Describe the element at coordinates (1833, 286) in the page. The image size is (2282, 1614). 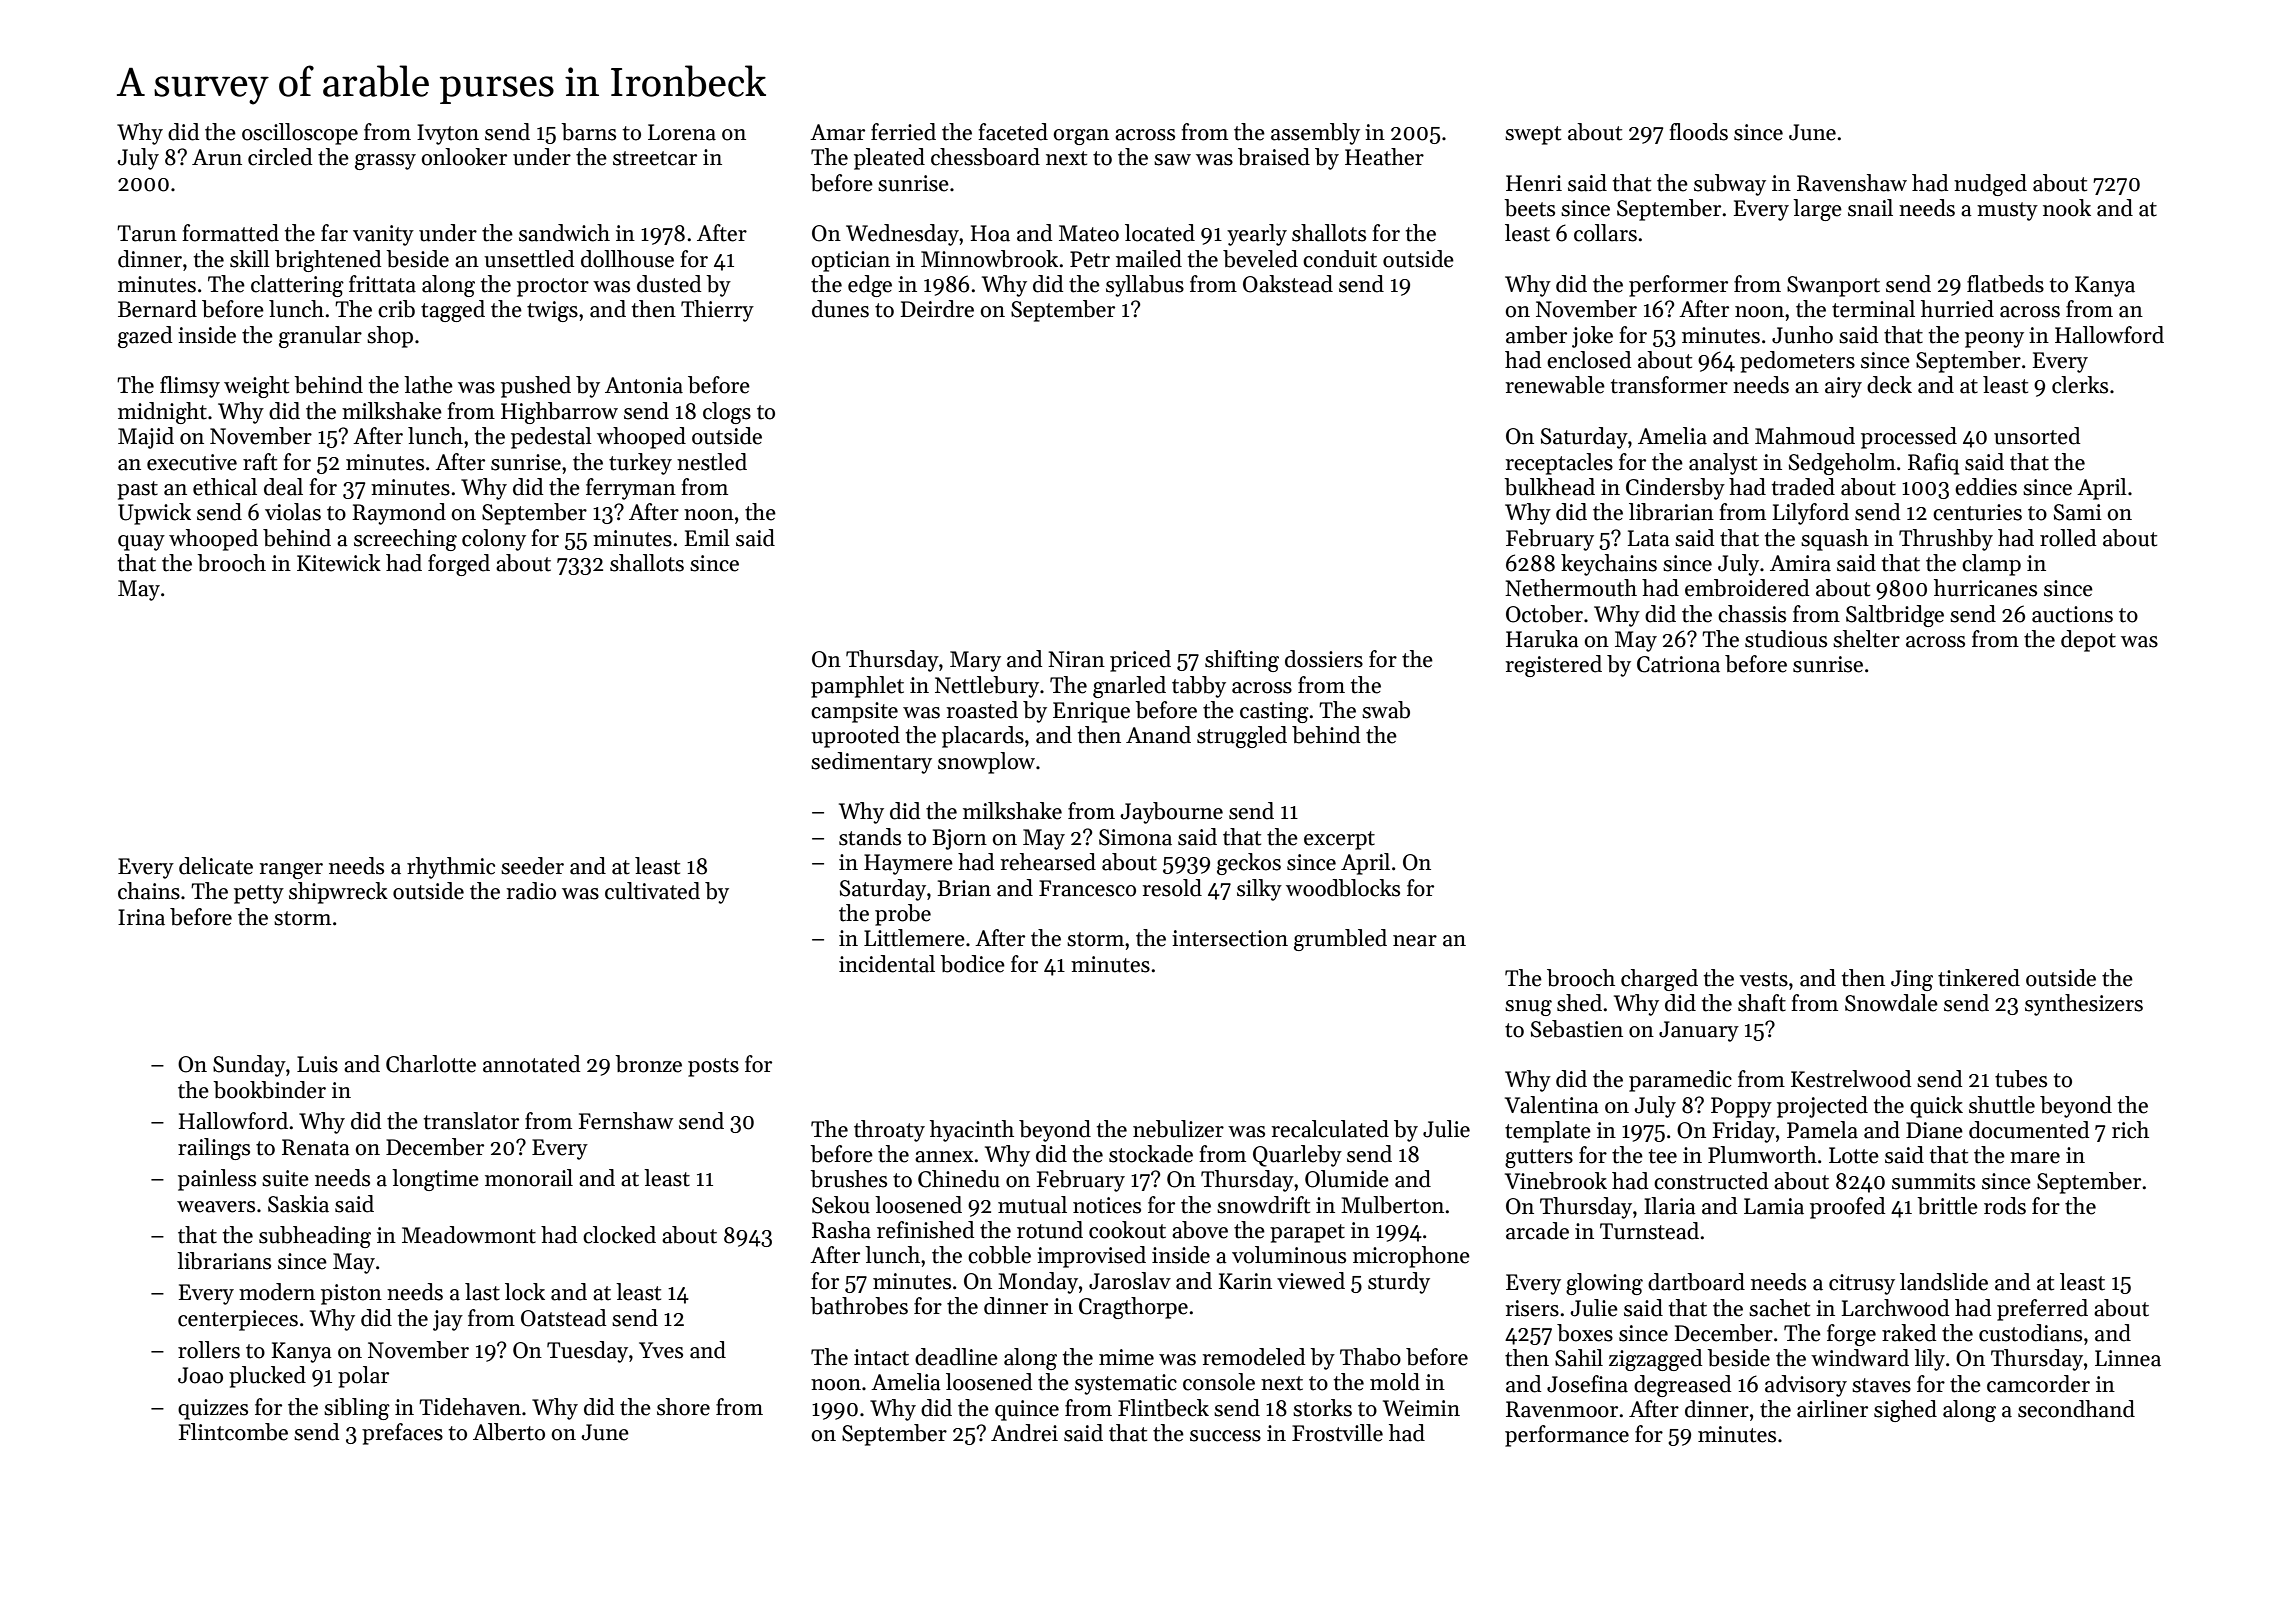
I see `Swanport` at that location.
